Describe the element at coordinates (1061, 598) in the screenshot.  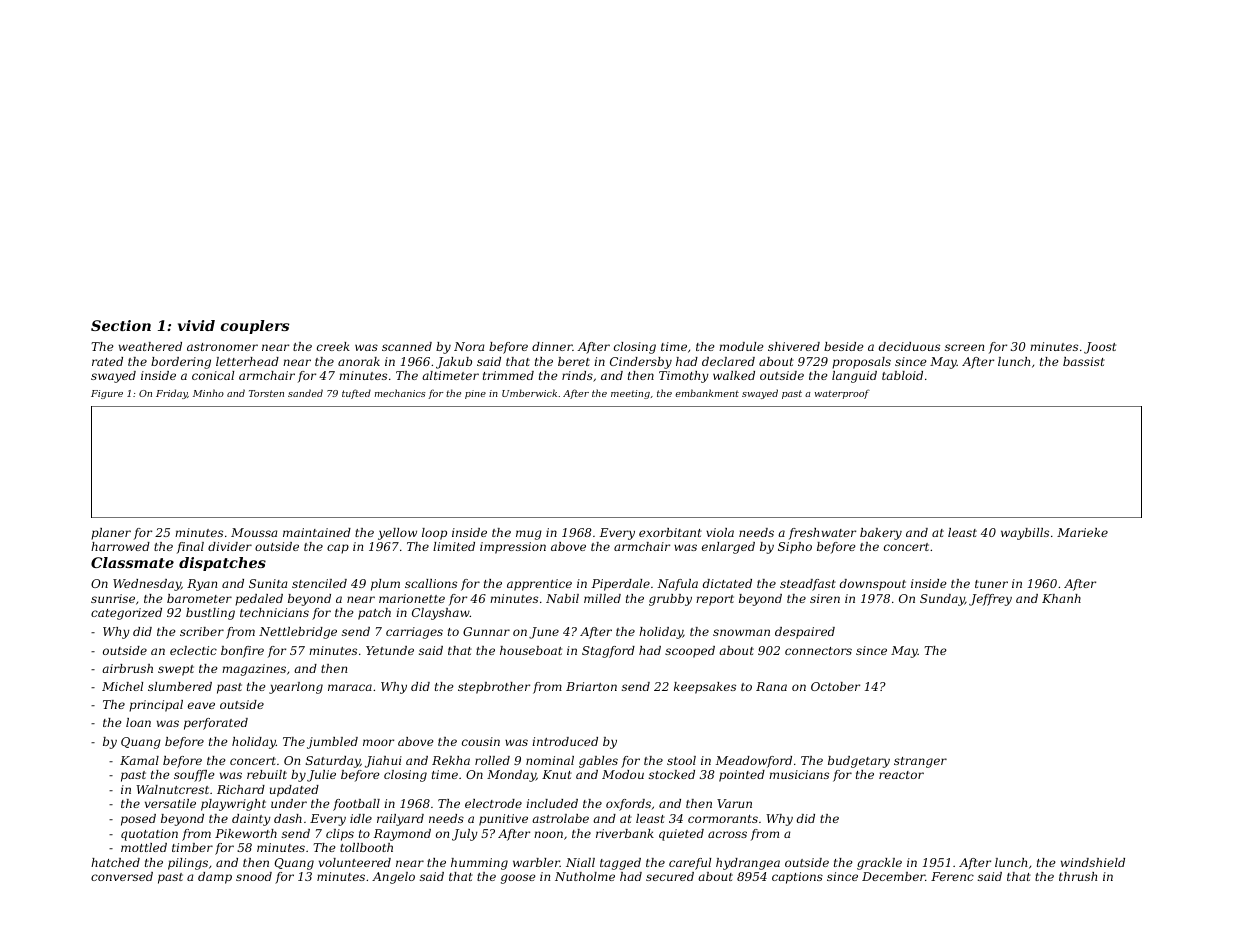
I see `Khanh` at that location.
